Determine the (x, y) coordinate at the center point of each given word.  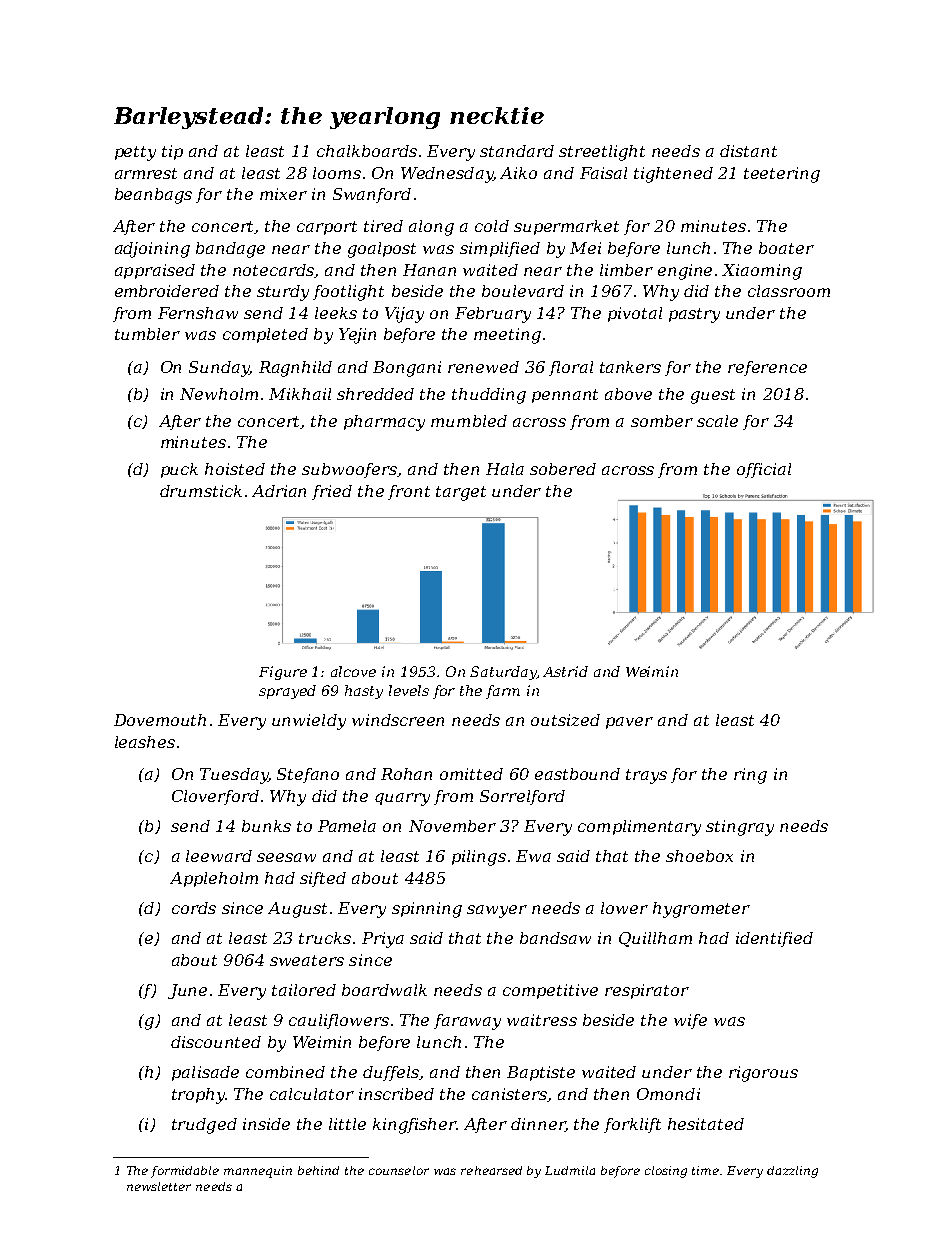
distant (748, 151)
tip (172, 152)
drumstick (201, 491)
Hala (505, 469)
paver (629, 723)
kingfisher (414, 1126)
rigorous (763, 1074)
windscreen (398, 720)
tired (383, 226)
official (764, 470)
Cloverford (215, 797)
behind (318, 1170)
